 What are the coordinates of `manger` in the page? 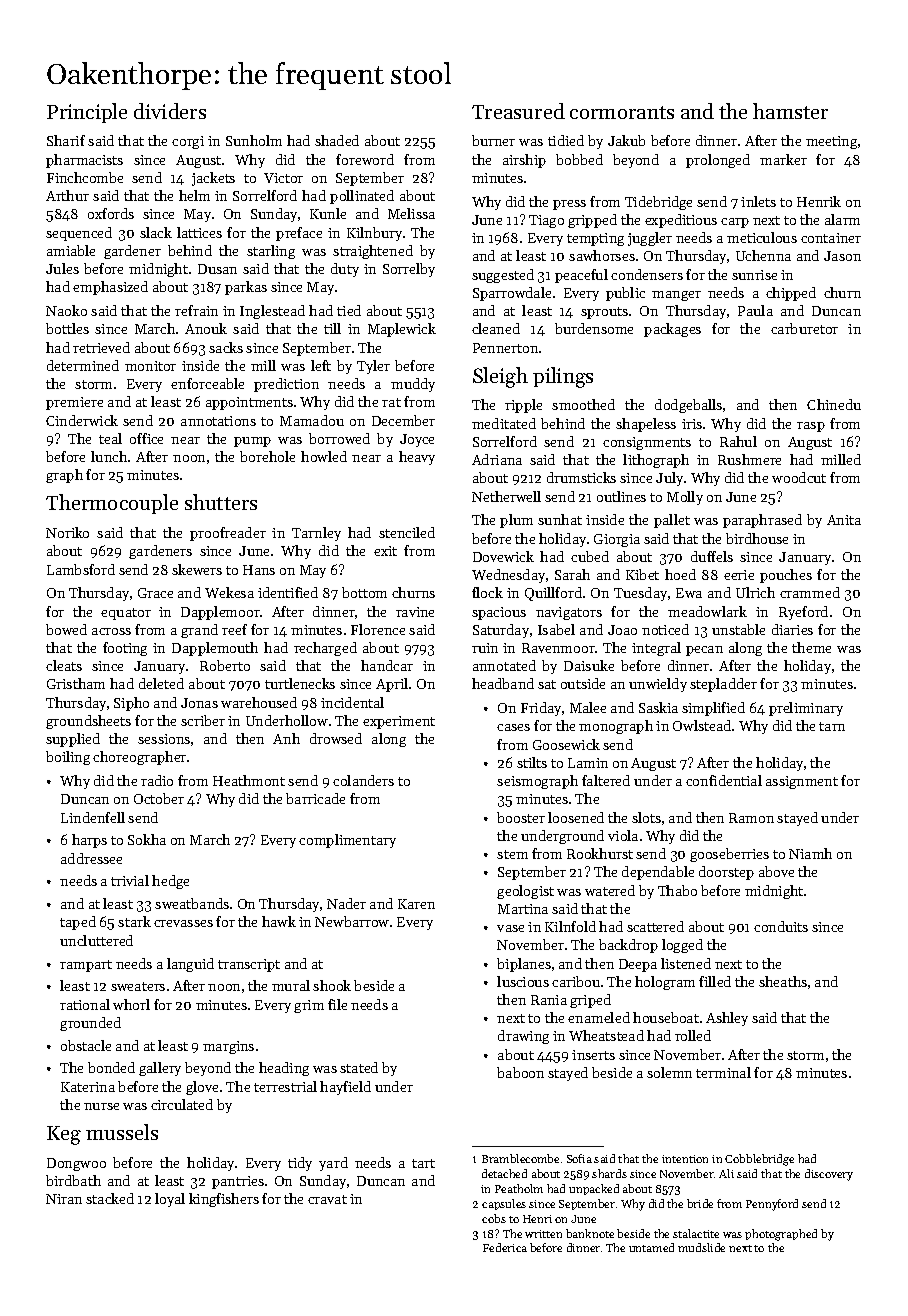 It's located at (676, 296).
